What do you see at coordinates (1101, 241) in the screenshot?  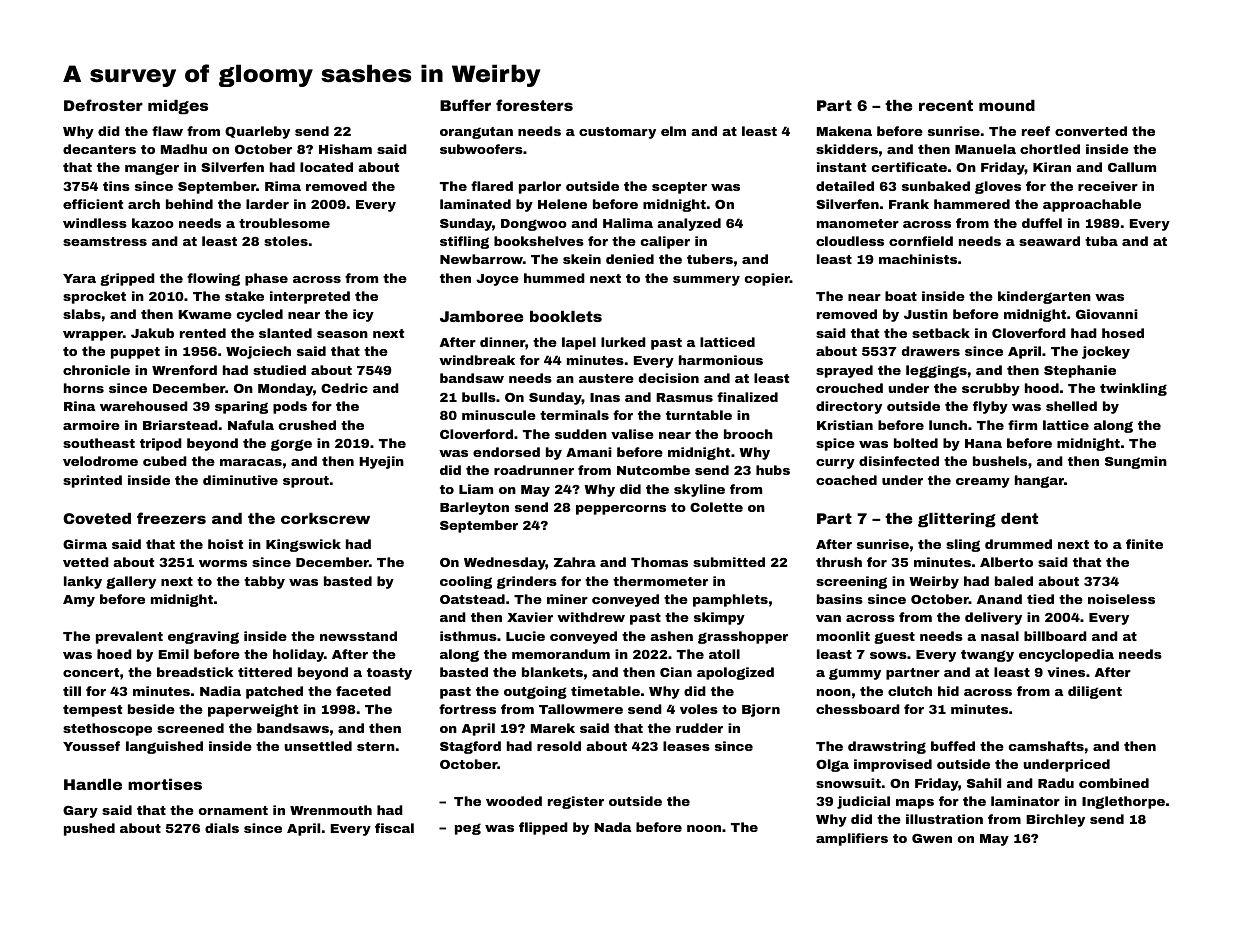 I see `tuba` at bounding box center [1101, 241].
